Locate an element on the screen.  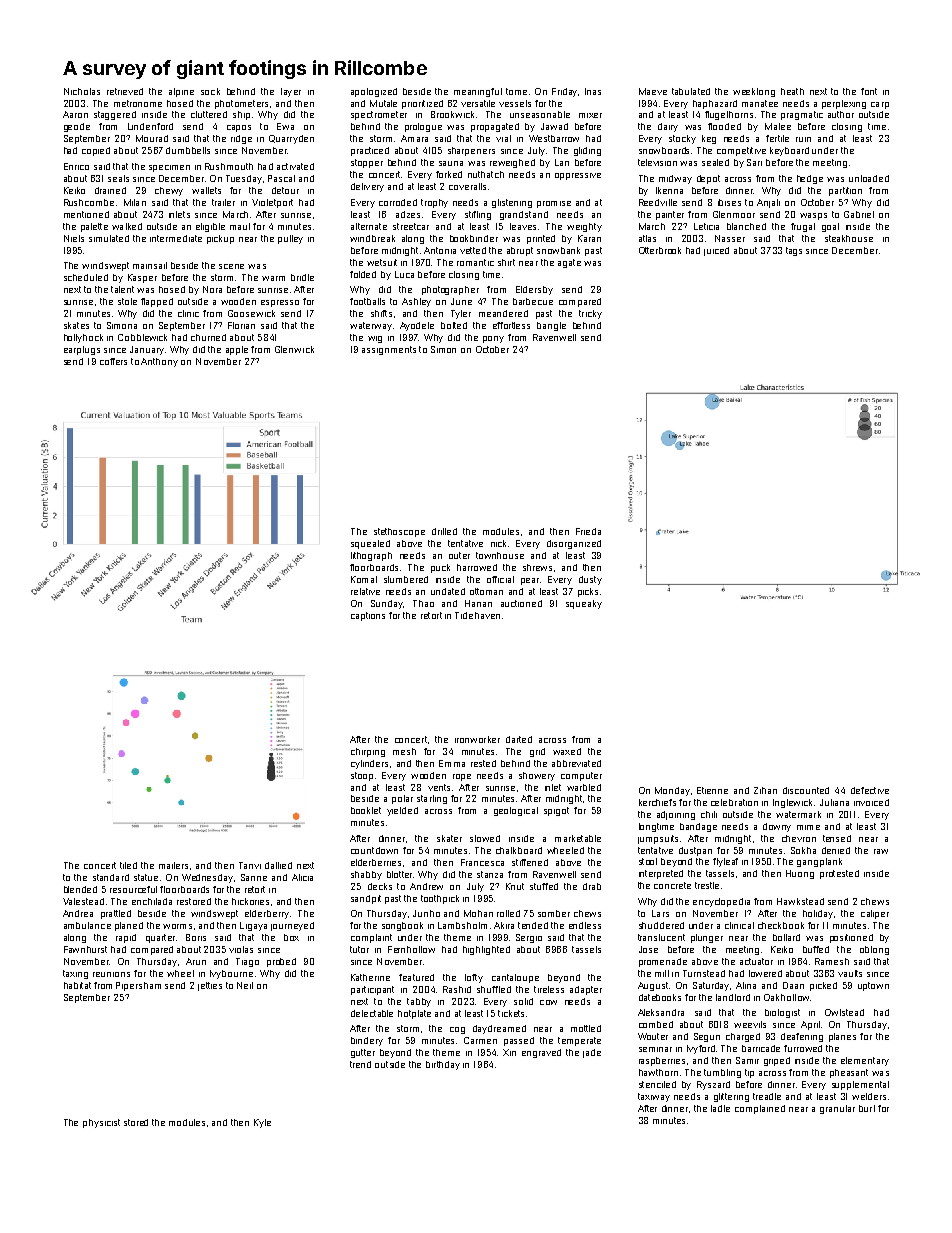
Fawnhurst is located at coordinates (85, 949).
